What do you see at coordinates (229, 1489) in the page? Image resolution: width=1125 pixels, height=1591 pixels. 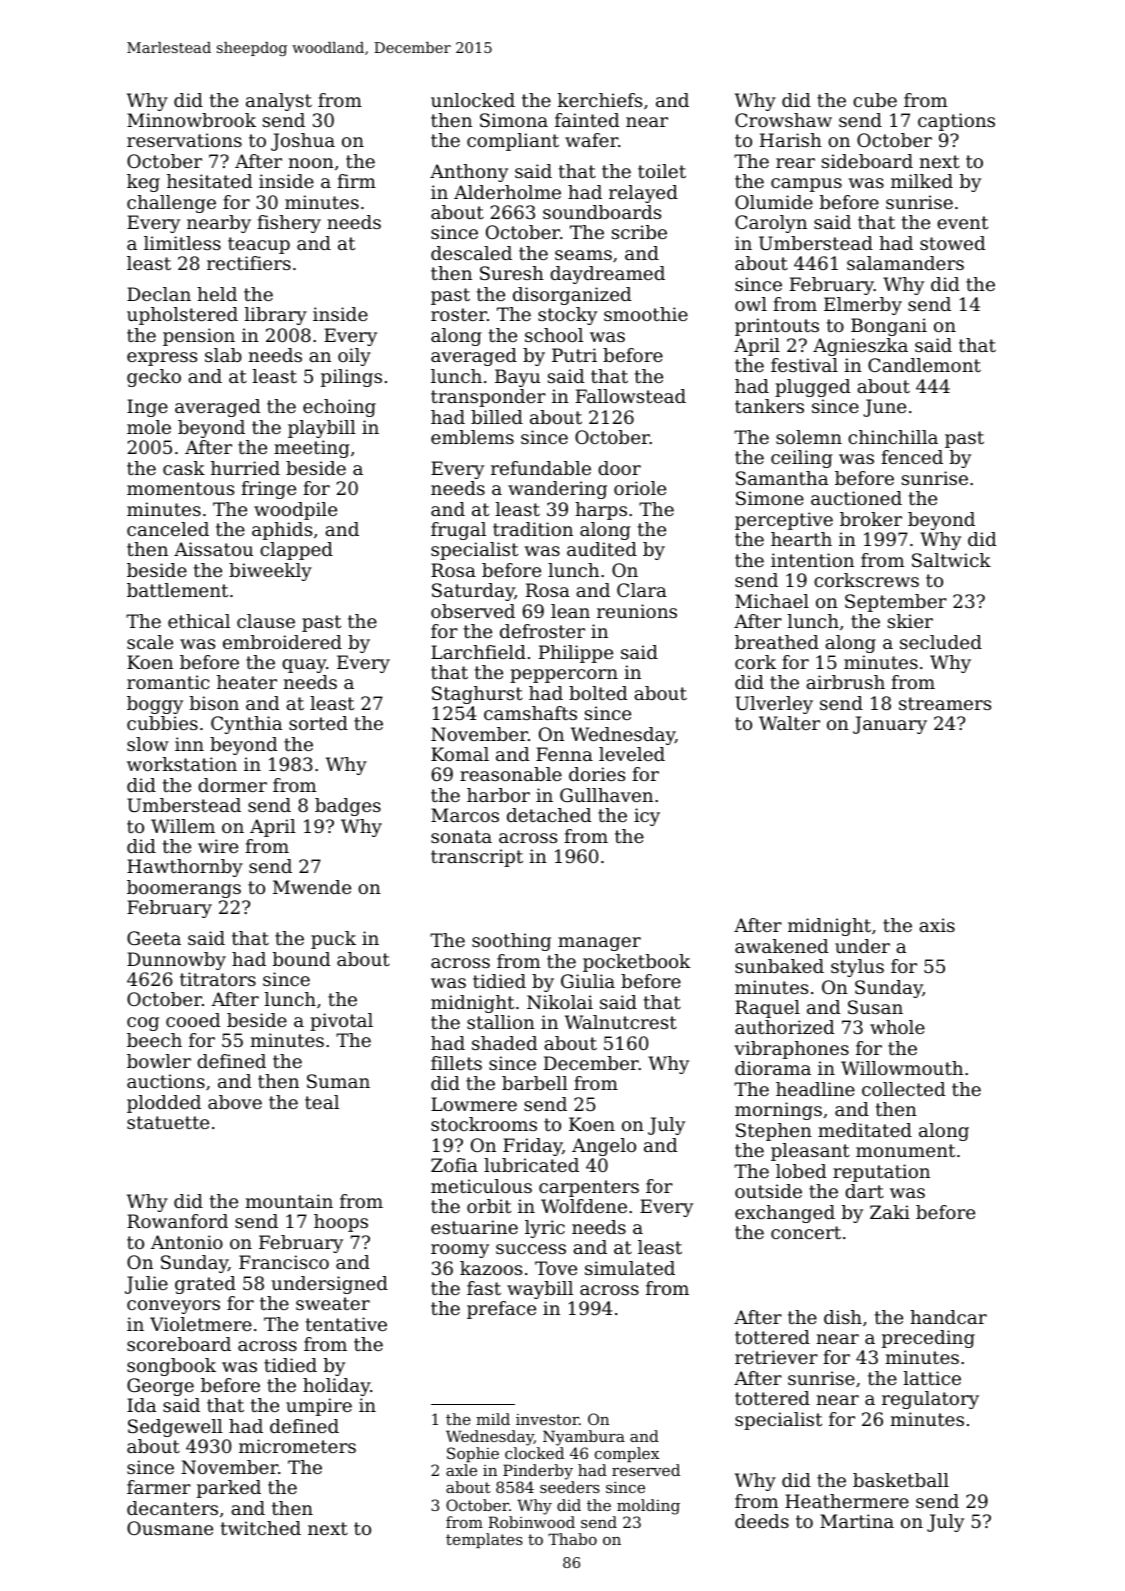 I see `parked` at bounding box center [229, 1489].
